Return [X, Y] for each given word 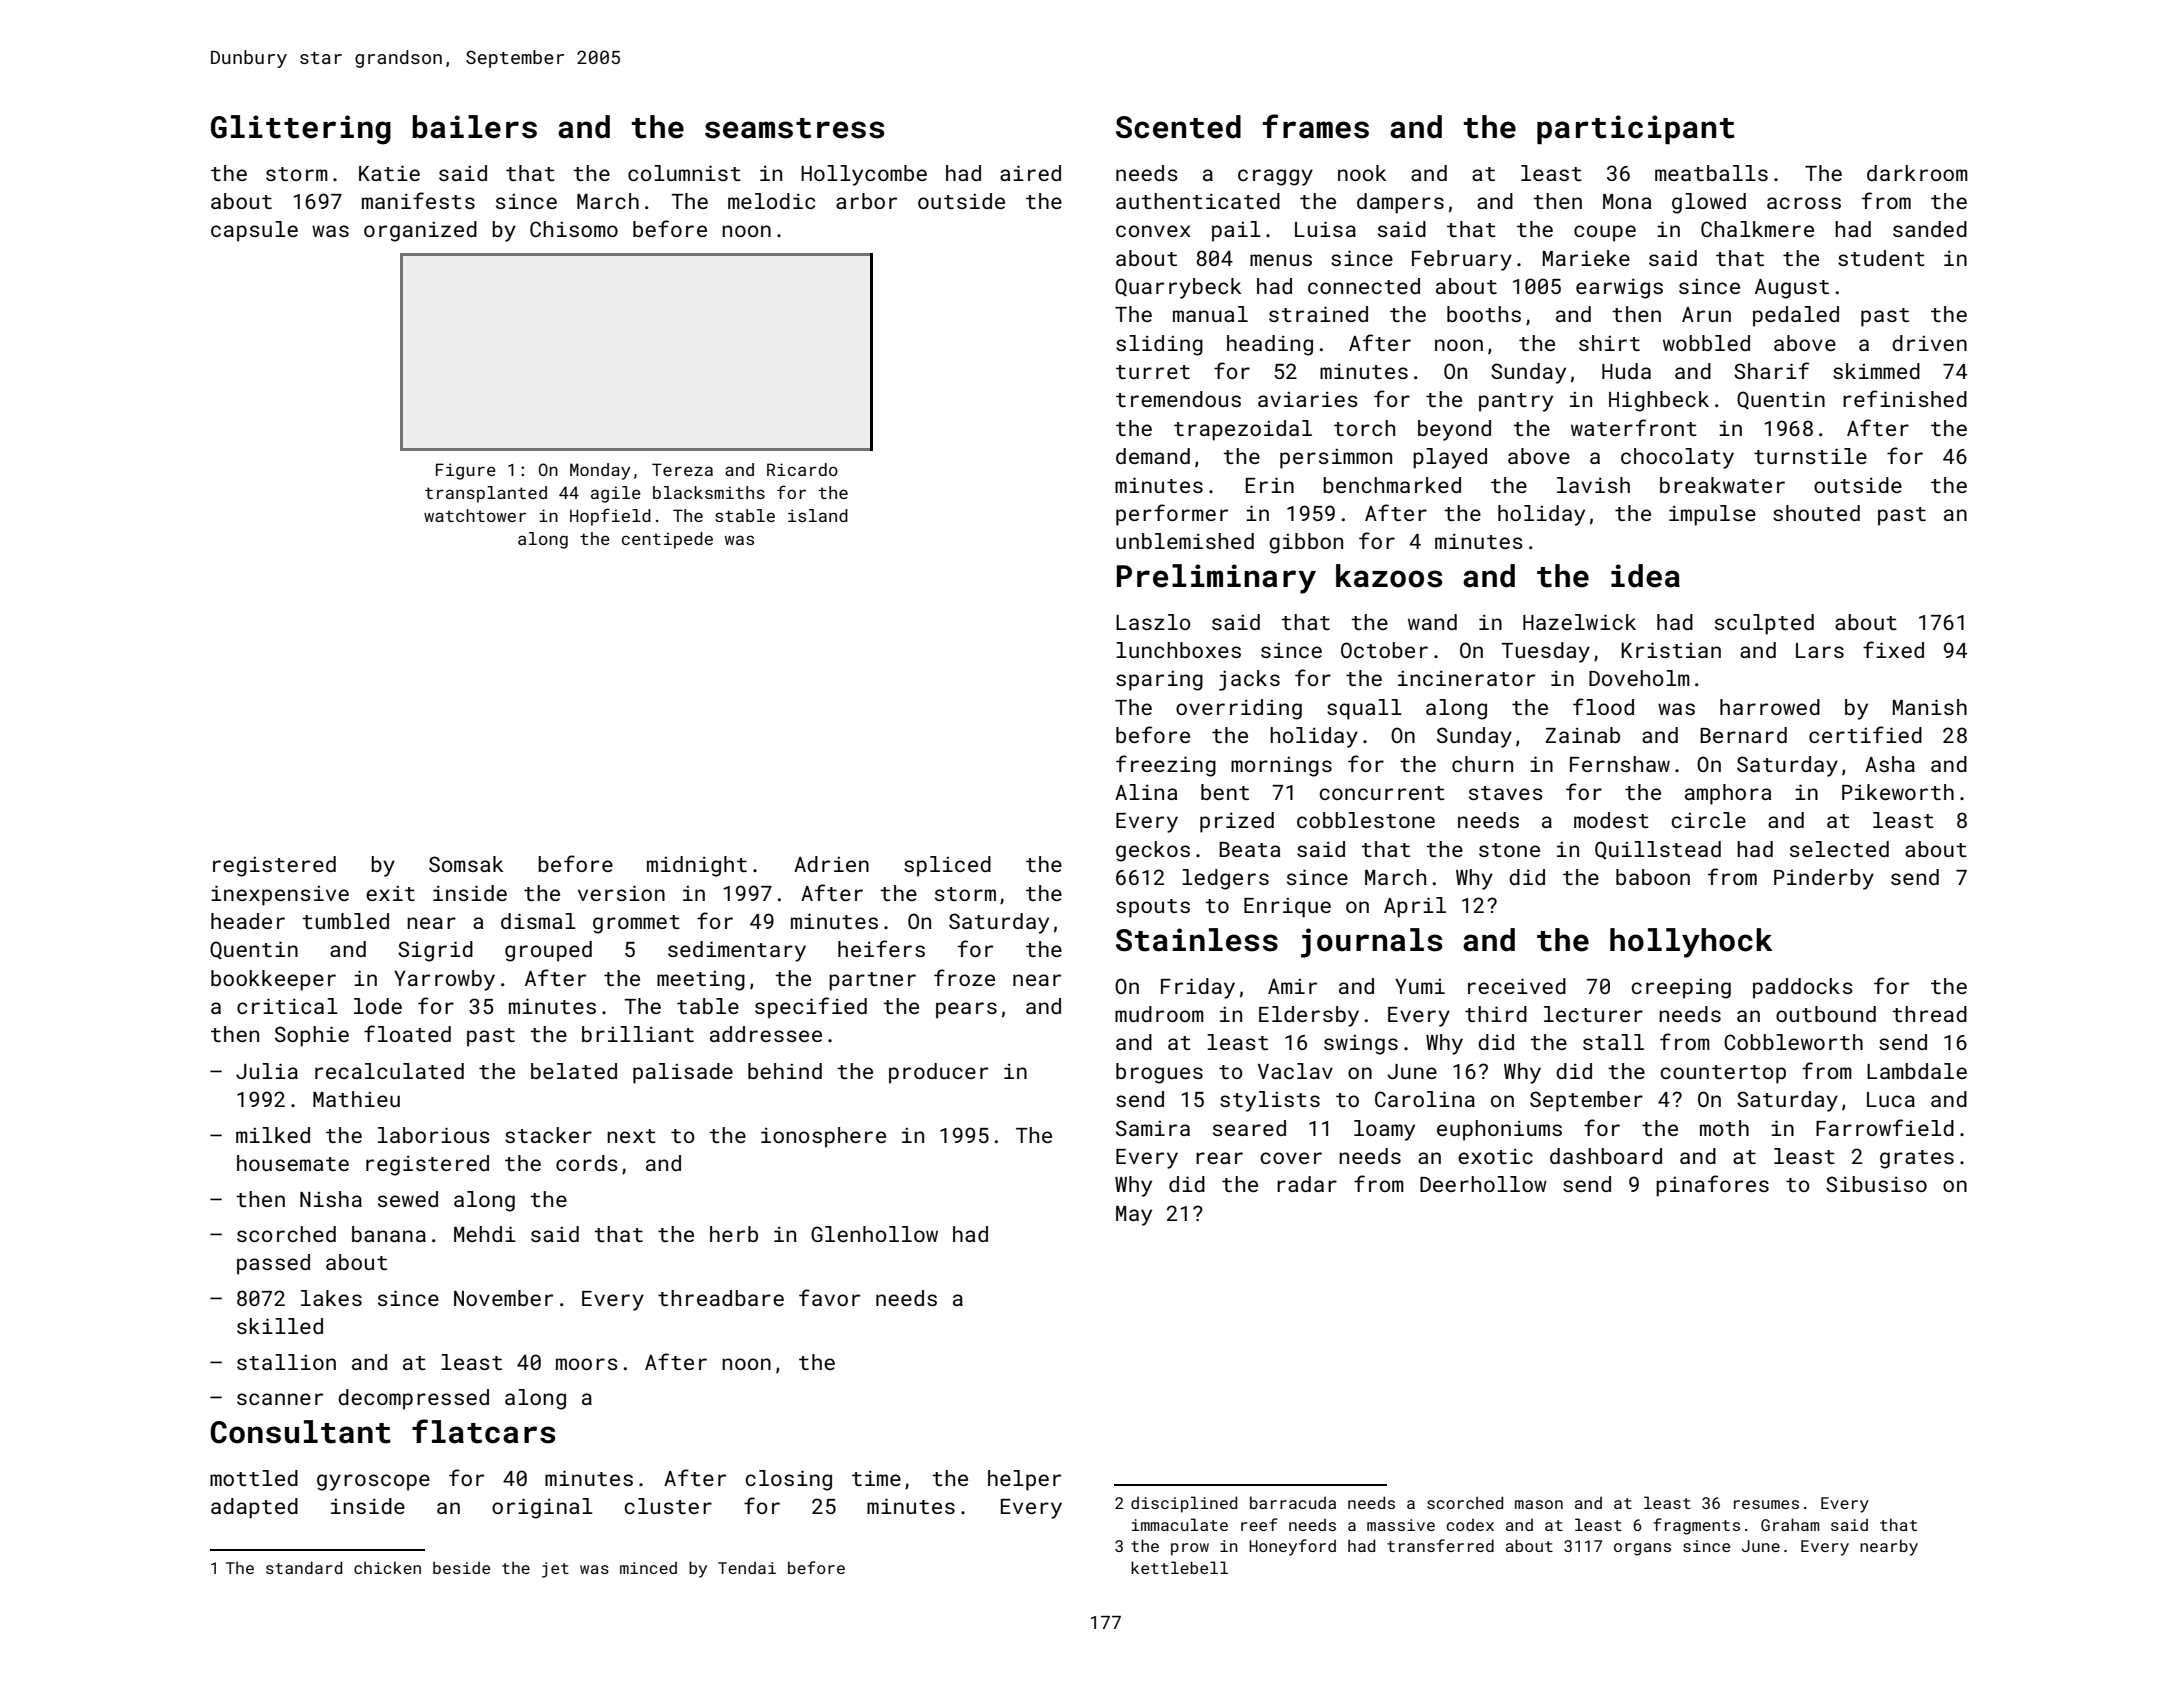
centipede [667, 540]
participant [1636, 129]
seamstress [795, 128]
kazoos [1389, 576]
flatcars [484, 1431]
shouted [1816, 513]
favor [829, 1297]
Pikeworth [1898, 792]
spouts [1153, 908]
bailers [475, 127]
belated [574, 1071]
